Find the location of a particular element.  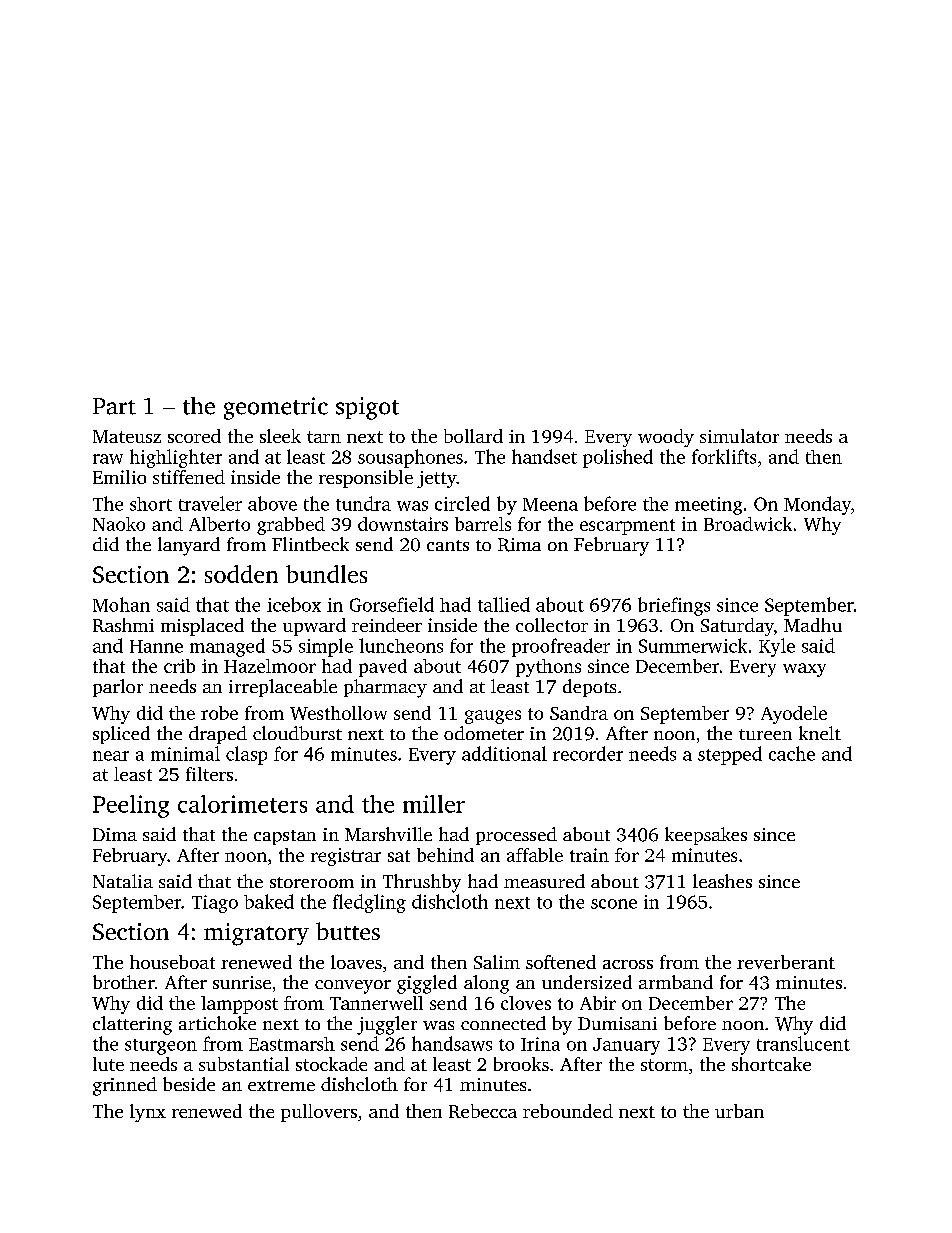

simulator is located at coordinates (739, 436).
